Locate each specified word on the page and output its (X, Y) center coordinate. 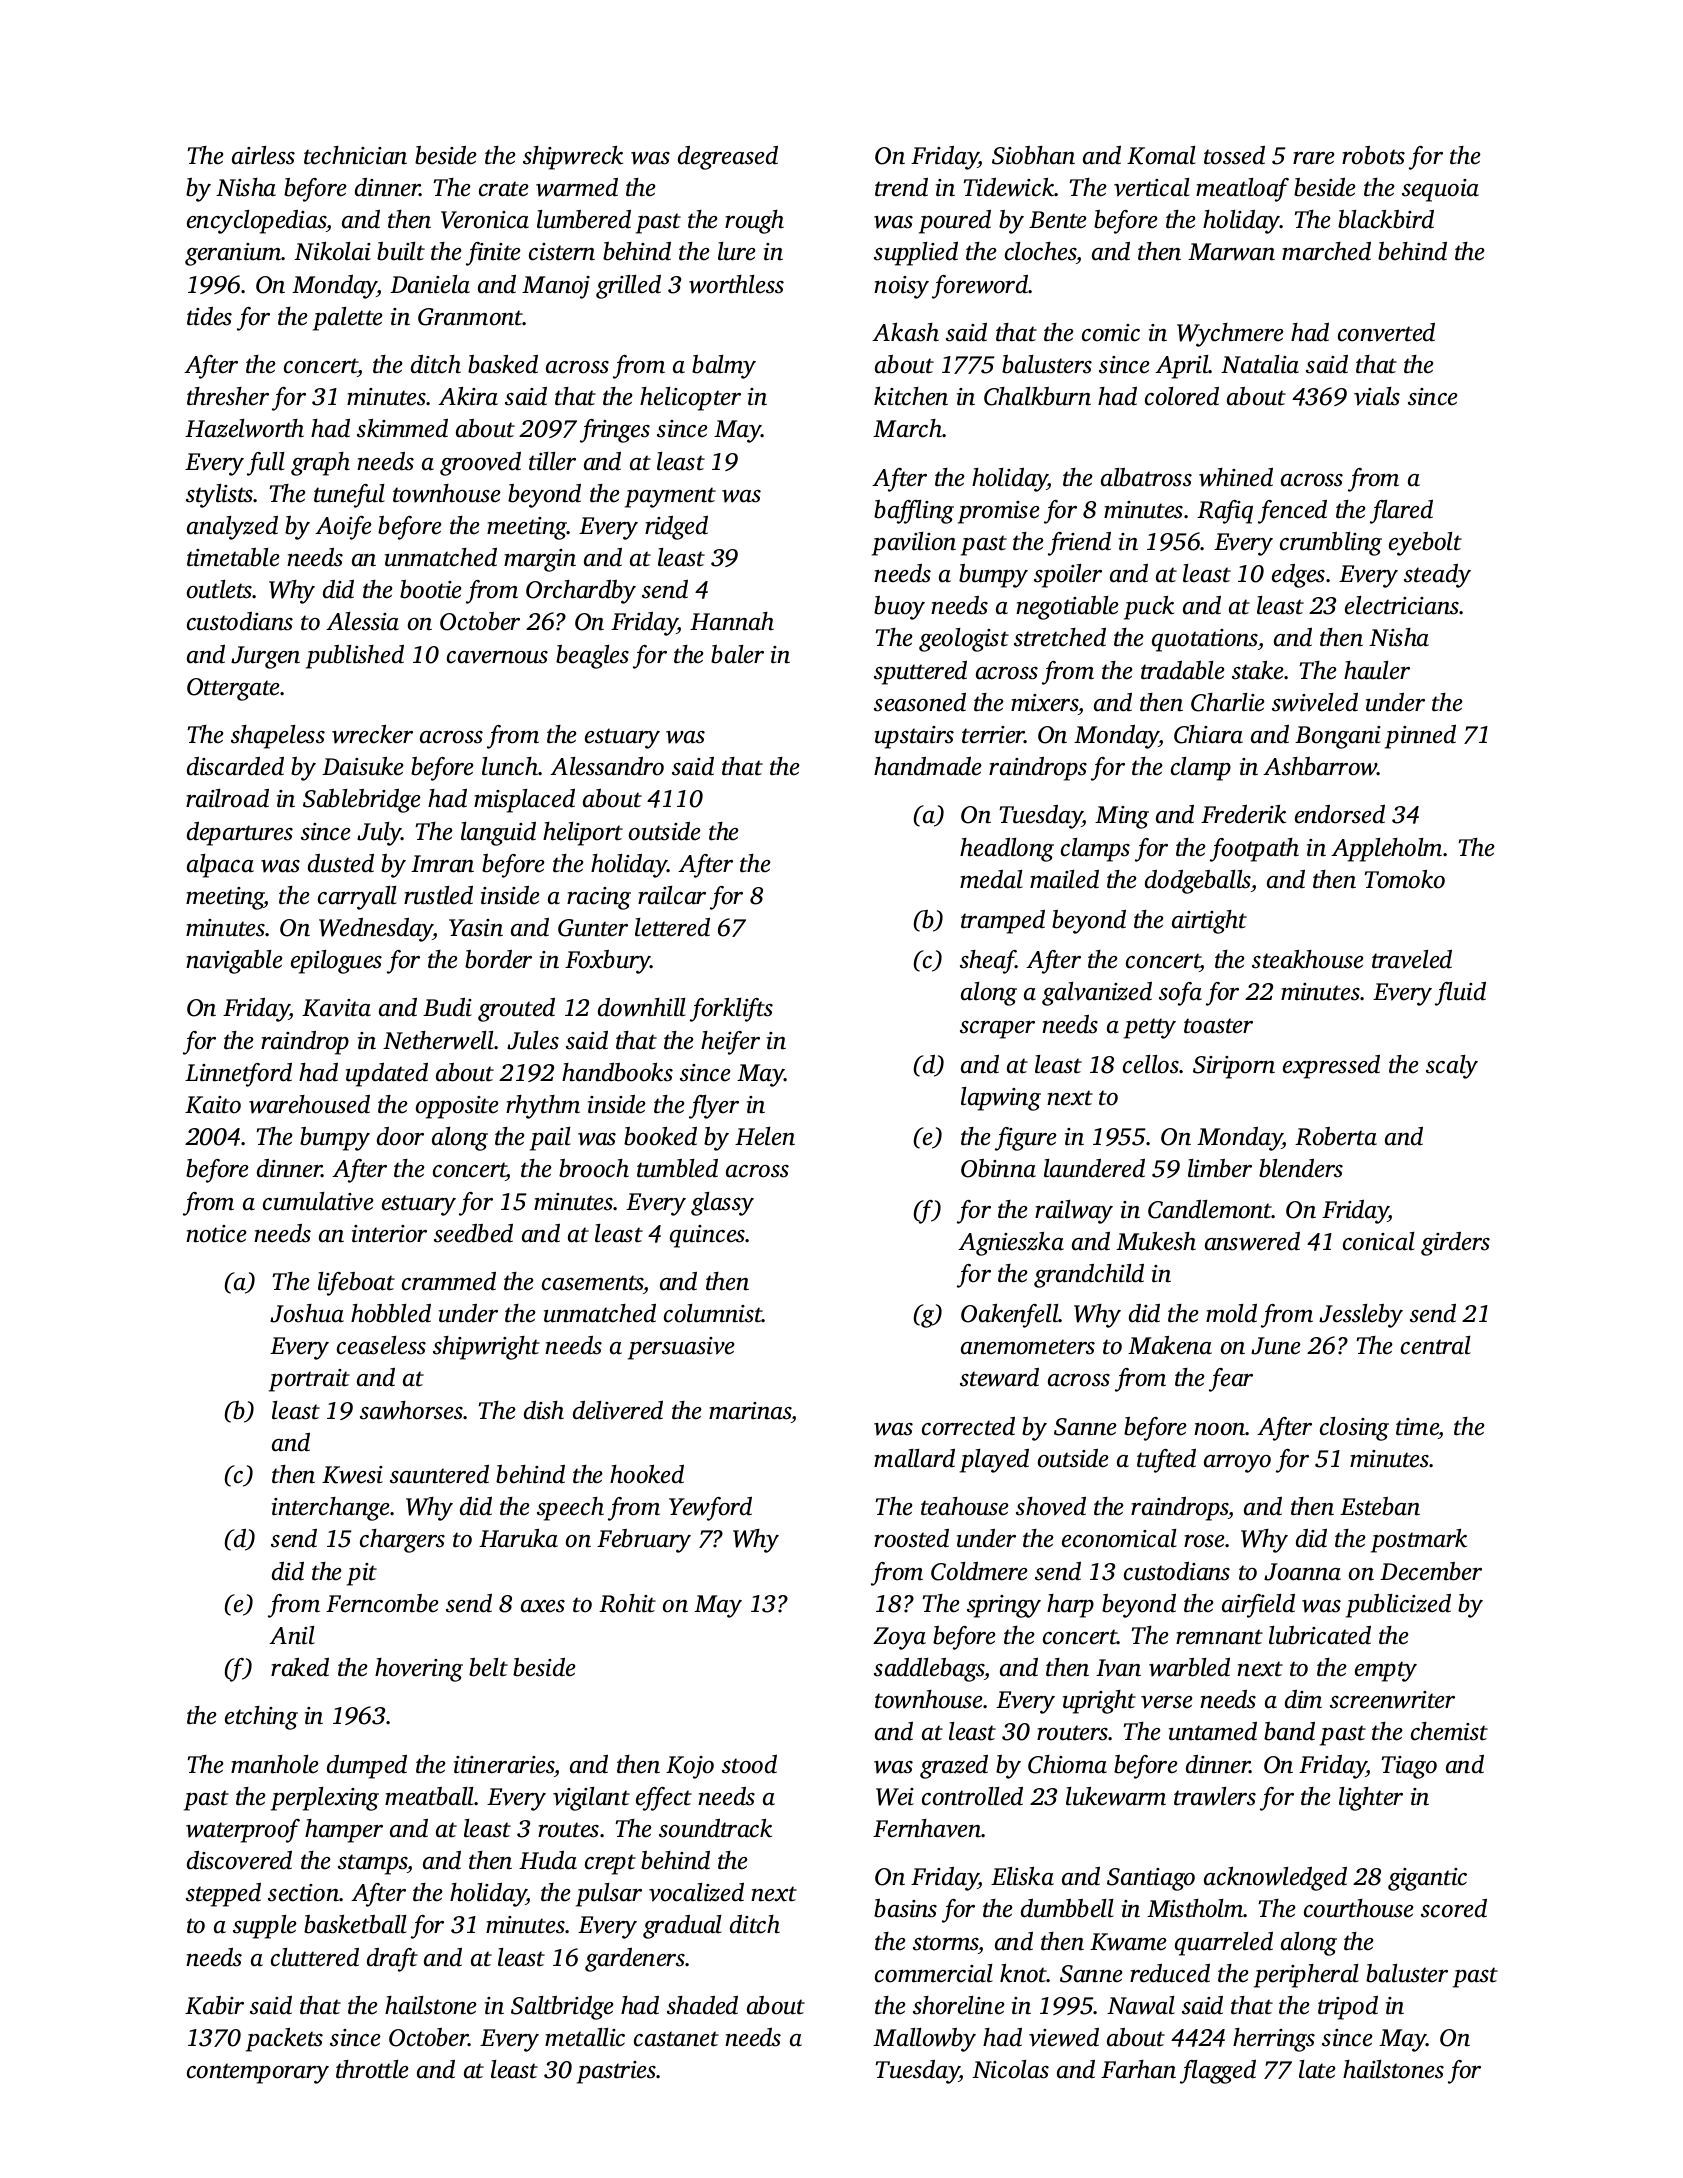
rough (754, 222)
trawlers (1215, 1796)
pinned (1420, 737)
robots (1373, 155)
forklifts (731, 1010)
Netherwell (438, 1040)
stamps (373, 1864)
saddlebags (929, 1670)
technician (355, 155)
